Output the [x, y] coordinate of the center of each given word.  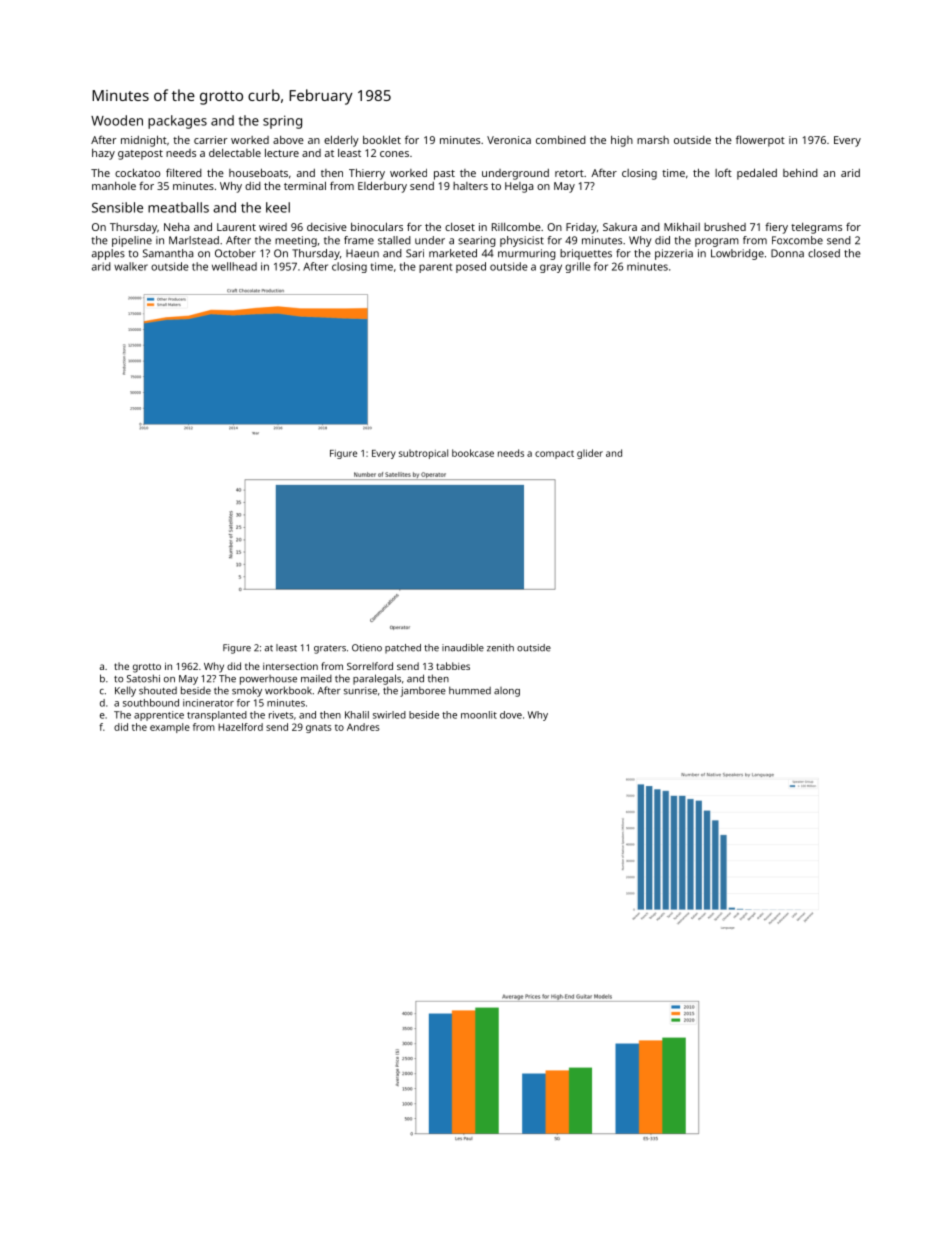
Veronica [509, 140]
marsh [653, 140]
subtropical [423, 454]
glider [590, 454]
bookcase [473, 453]
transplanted [217, 716]
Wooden [117, 120]
